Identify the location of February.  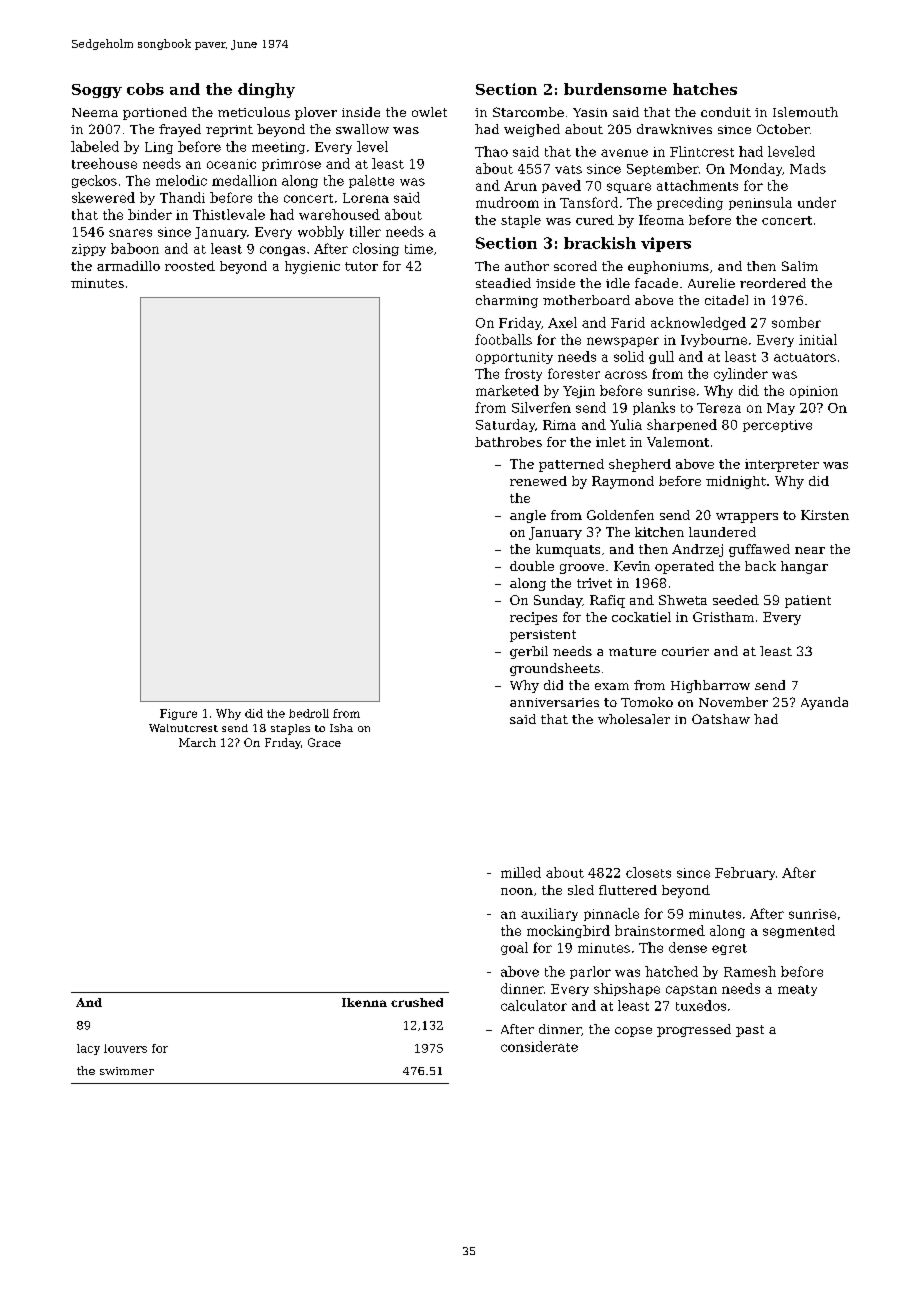
(745, 873).
